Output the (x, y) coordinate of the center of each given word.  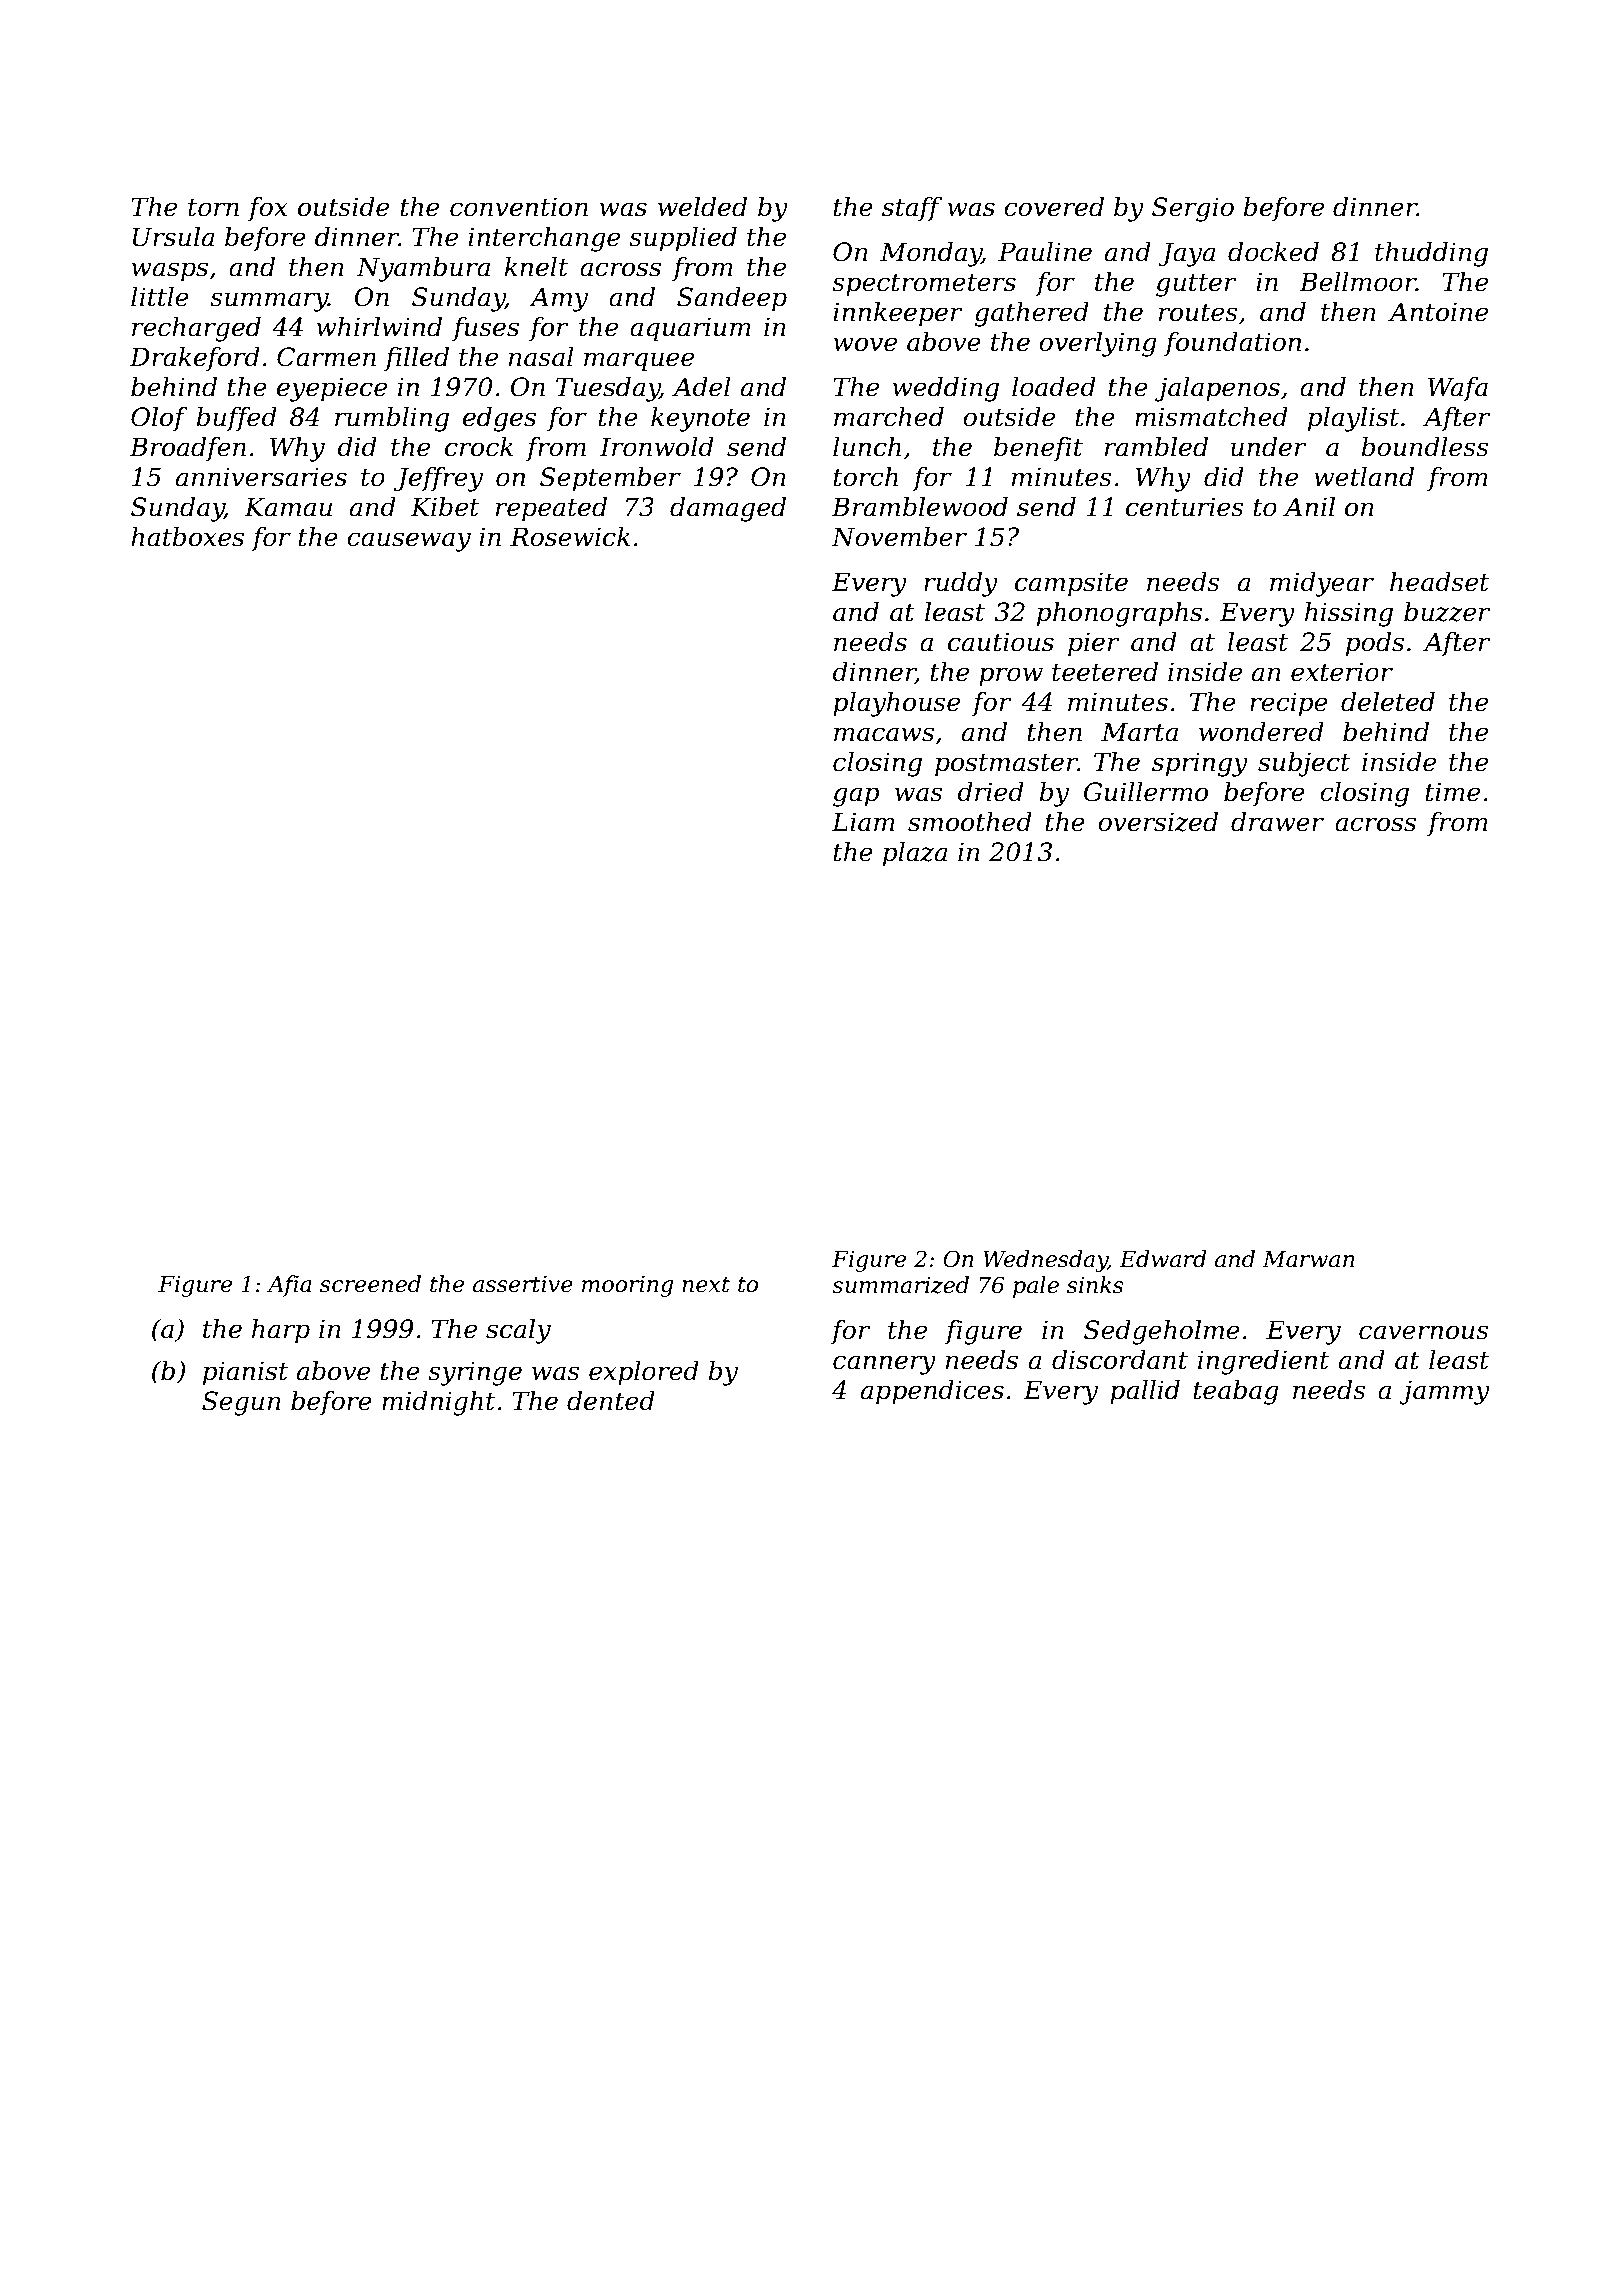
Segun (241, 1403)
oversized (1158, 822)
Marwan (1308, 1259)
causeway (409, 542)
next (706, 1285)
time (1453, 792)
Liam (863, 822)
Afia (289, 1286)
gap (856, 797)
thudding (1431, 254)
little (160, 297)
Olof (159, 419)
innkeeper (898, 314)
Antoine (1438, 312)
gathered (1032, 314)
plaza (915, 854)
